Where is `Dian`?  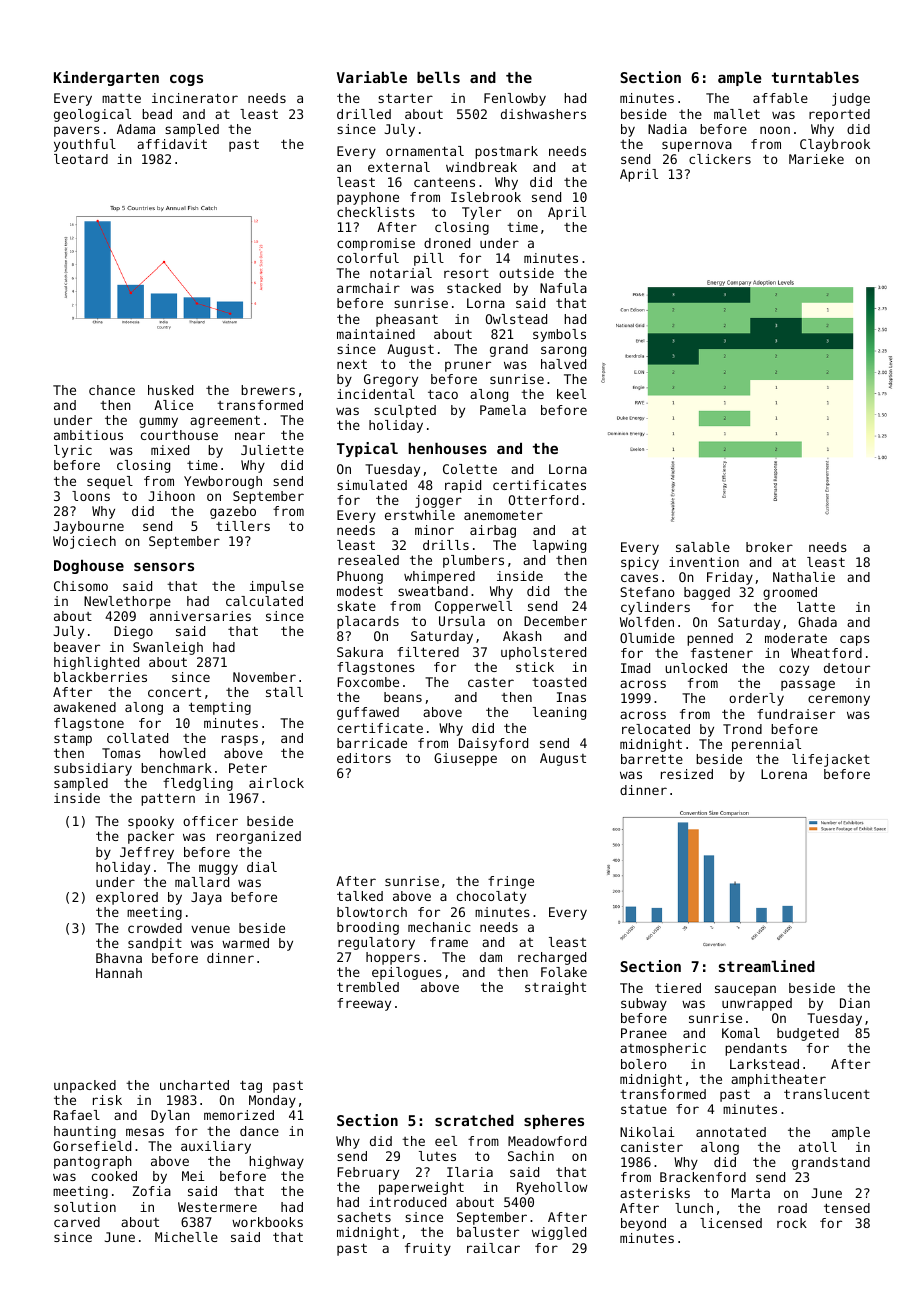 Dian is located at coordinates (855, 1003).
